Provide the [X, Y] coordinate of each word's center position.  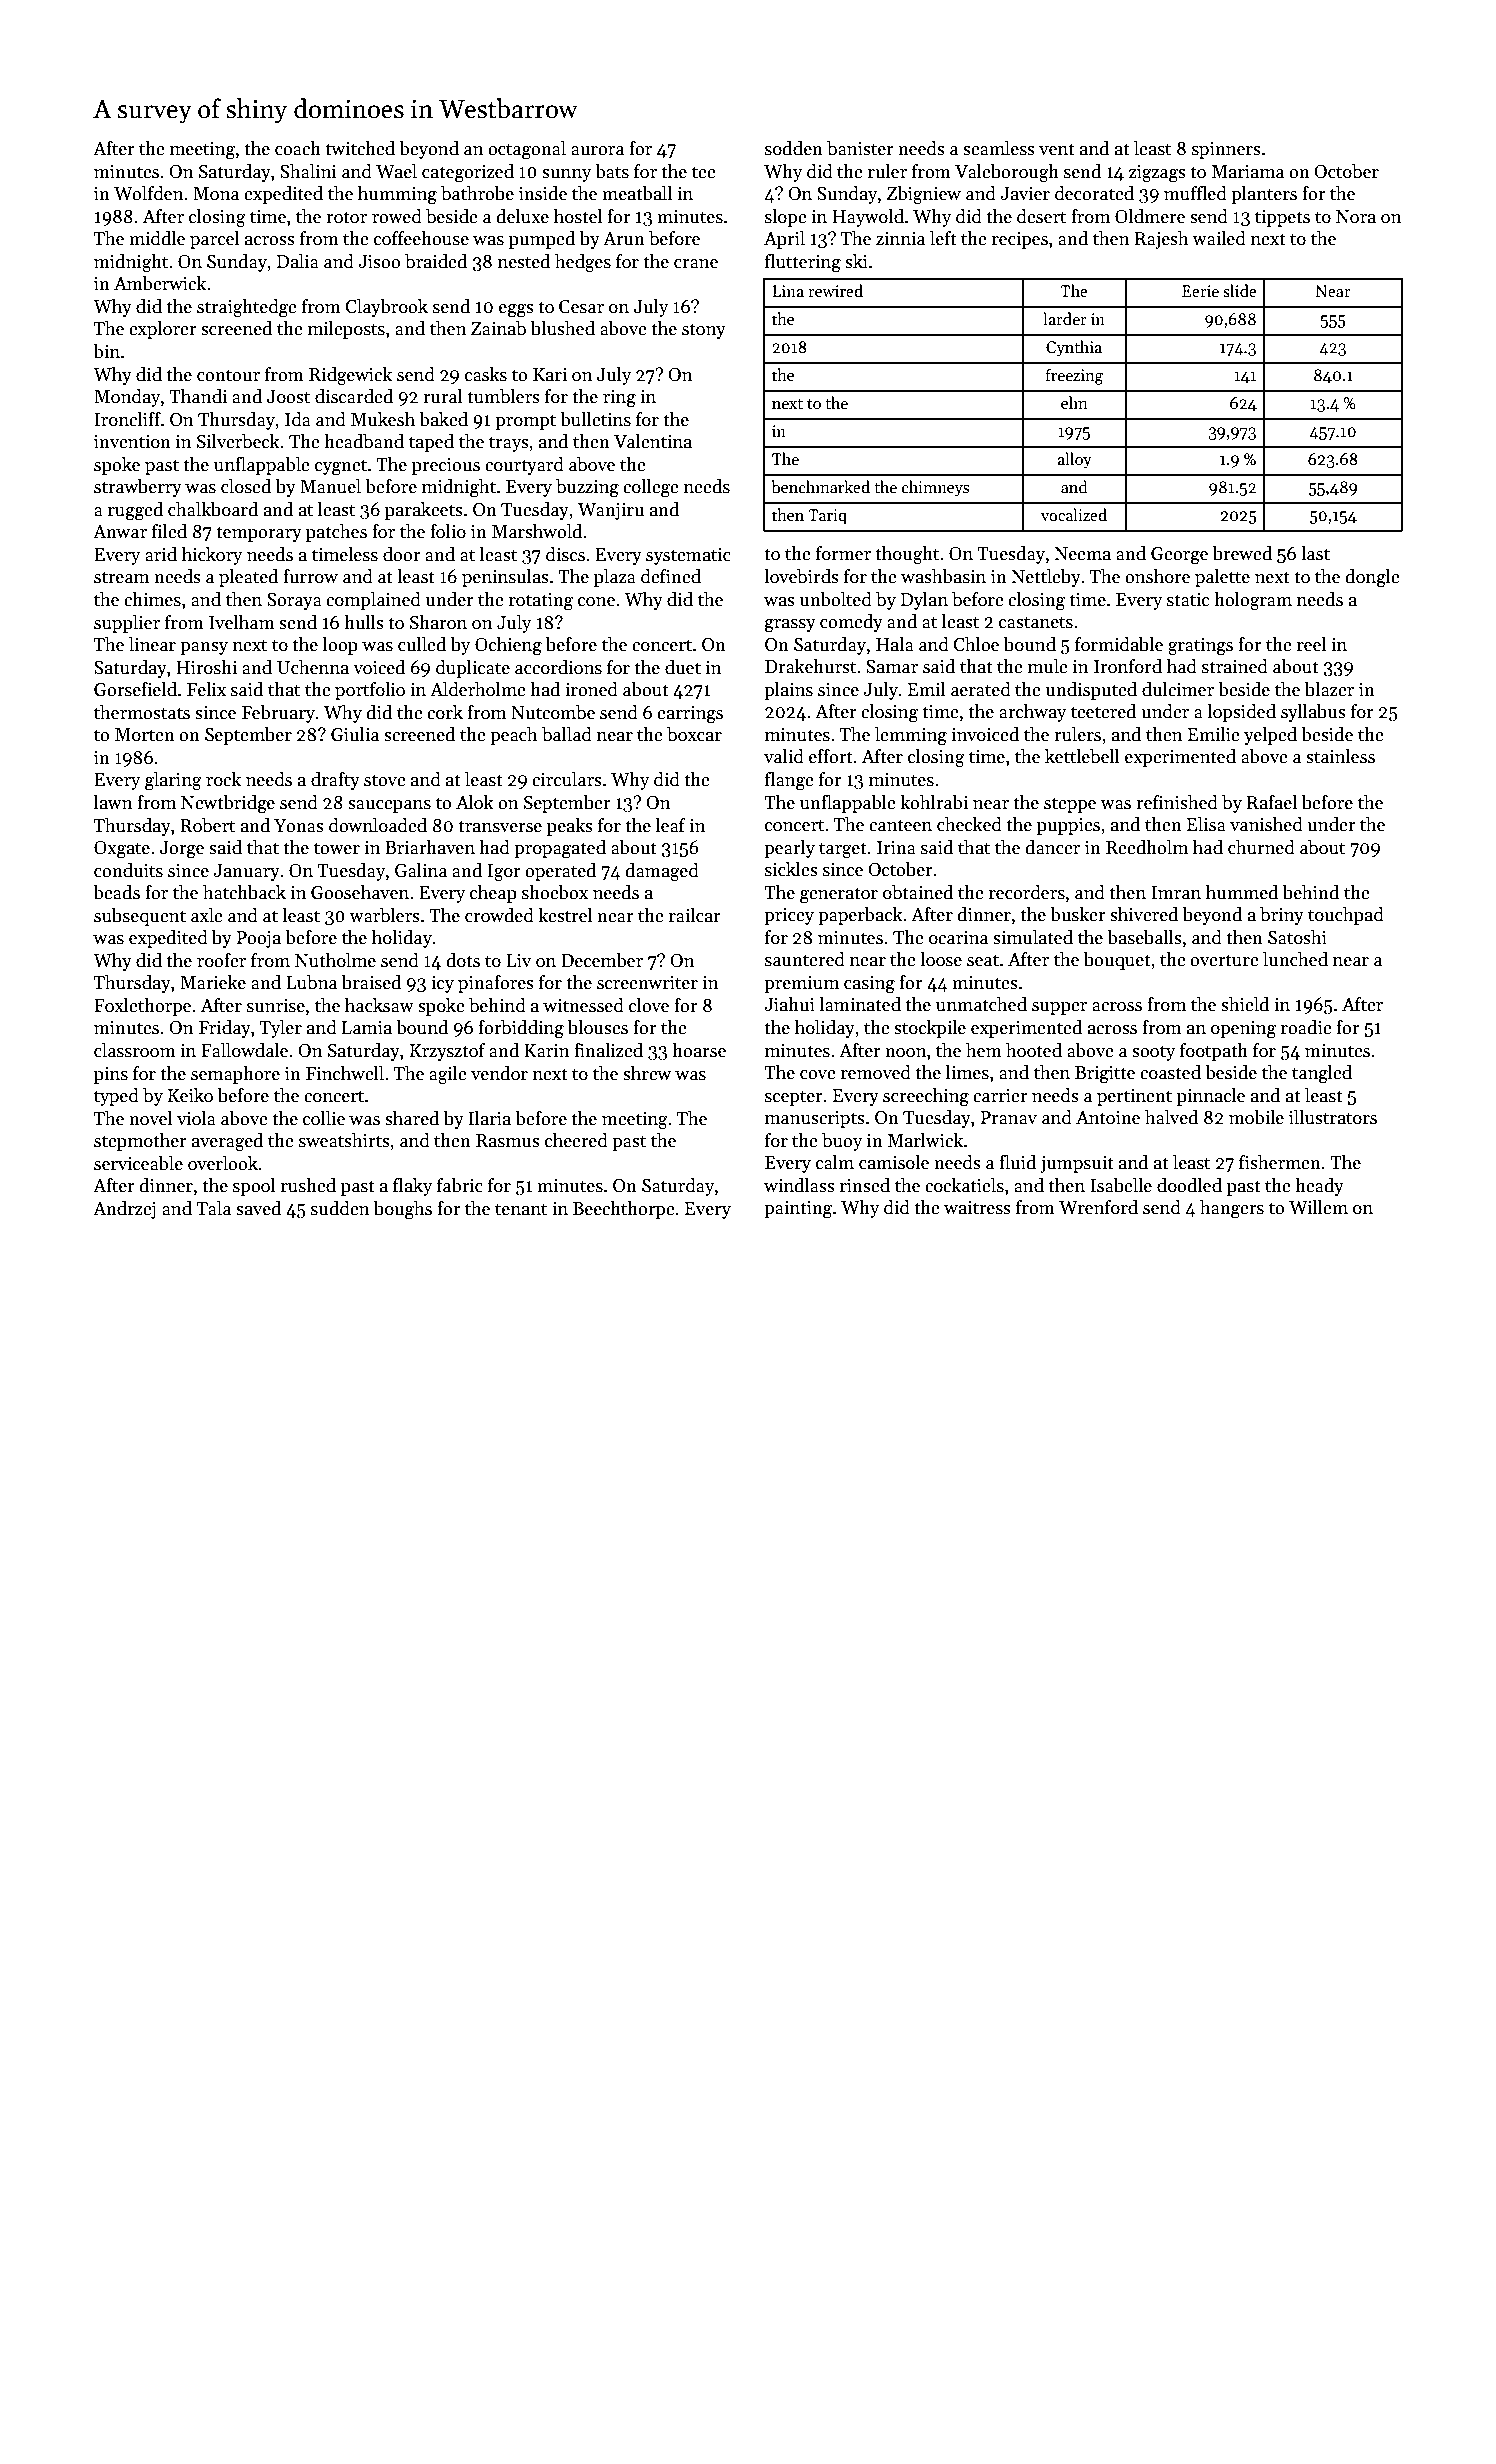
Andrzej [124, 1210]
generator [839, 895]
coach [298, 148]
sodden [794, 148]
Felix [206, 689]
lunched [1295, 959]
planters [1264, 195]
